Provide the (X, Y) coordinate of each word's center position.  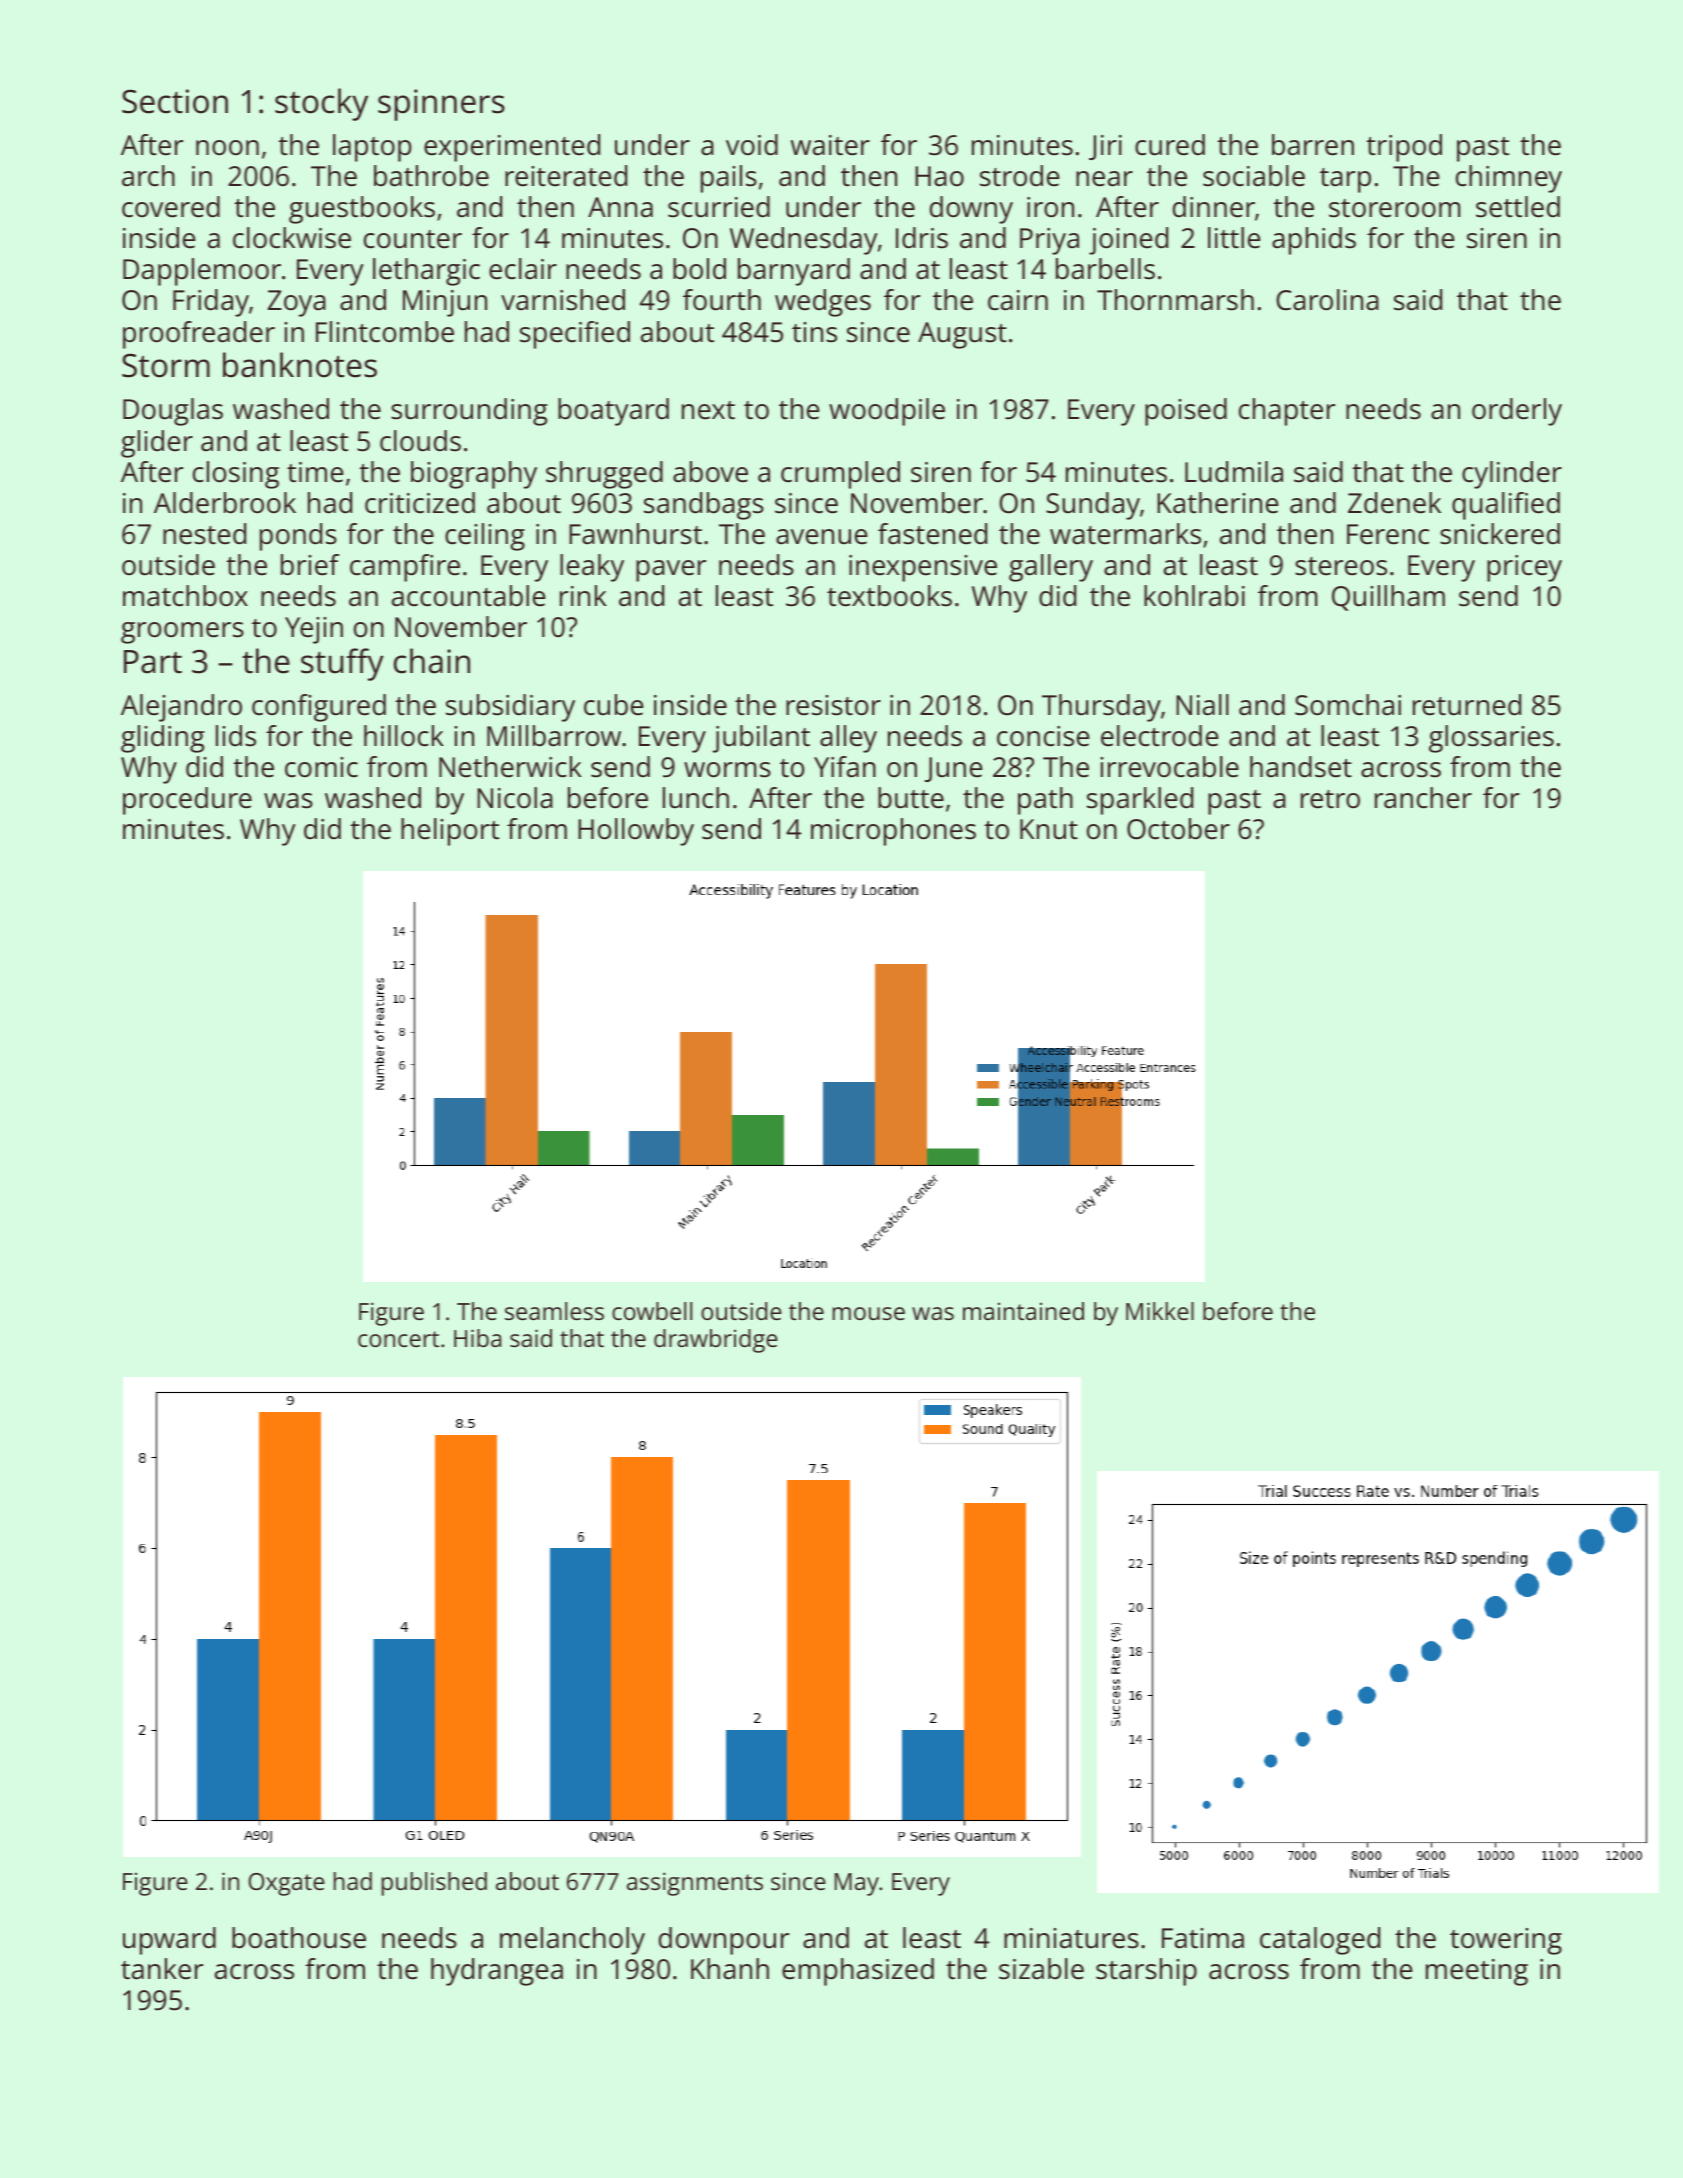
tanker (162, 1969)
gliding (163, 739)
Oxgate (286, 1884)
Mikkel (1160, 1311)
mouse (869, 1313)
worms (727, 770)
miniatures (1071, 1938)
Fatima (1203, 1938)
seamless (554, 1311)
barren (1313, 145)
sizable (1041, 1969)
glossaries (1491, 739)
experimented (512, 148)
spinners (441, 105)
